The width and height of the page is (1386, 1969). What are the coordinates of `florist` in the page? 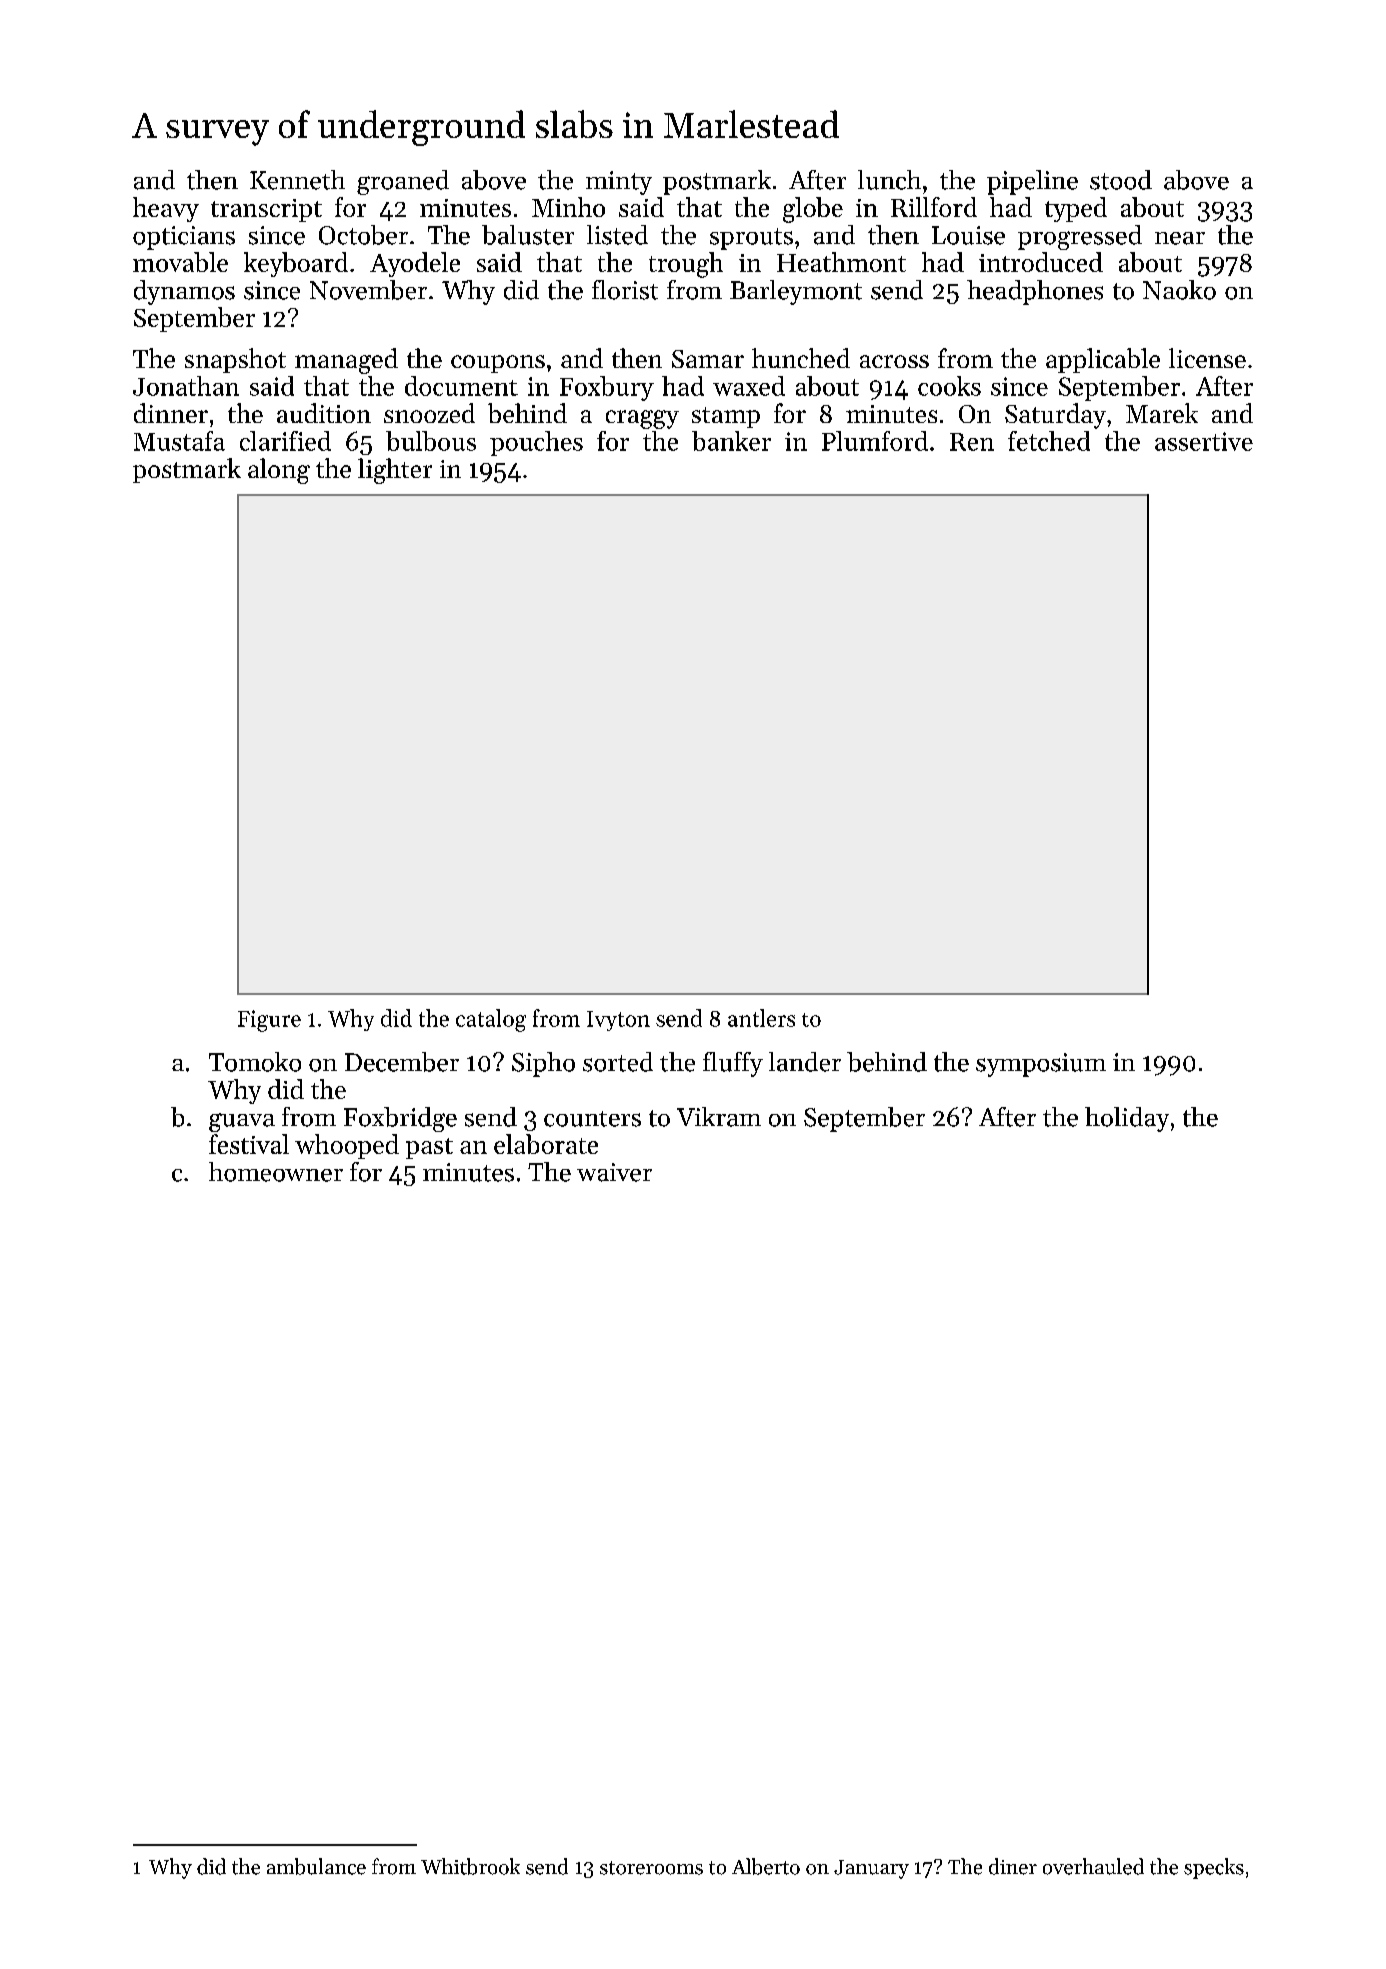 It's located at (625, 290).
